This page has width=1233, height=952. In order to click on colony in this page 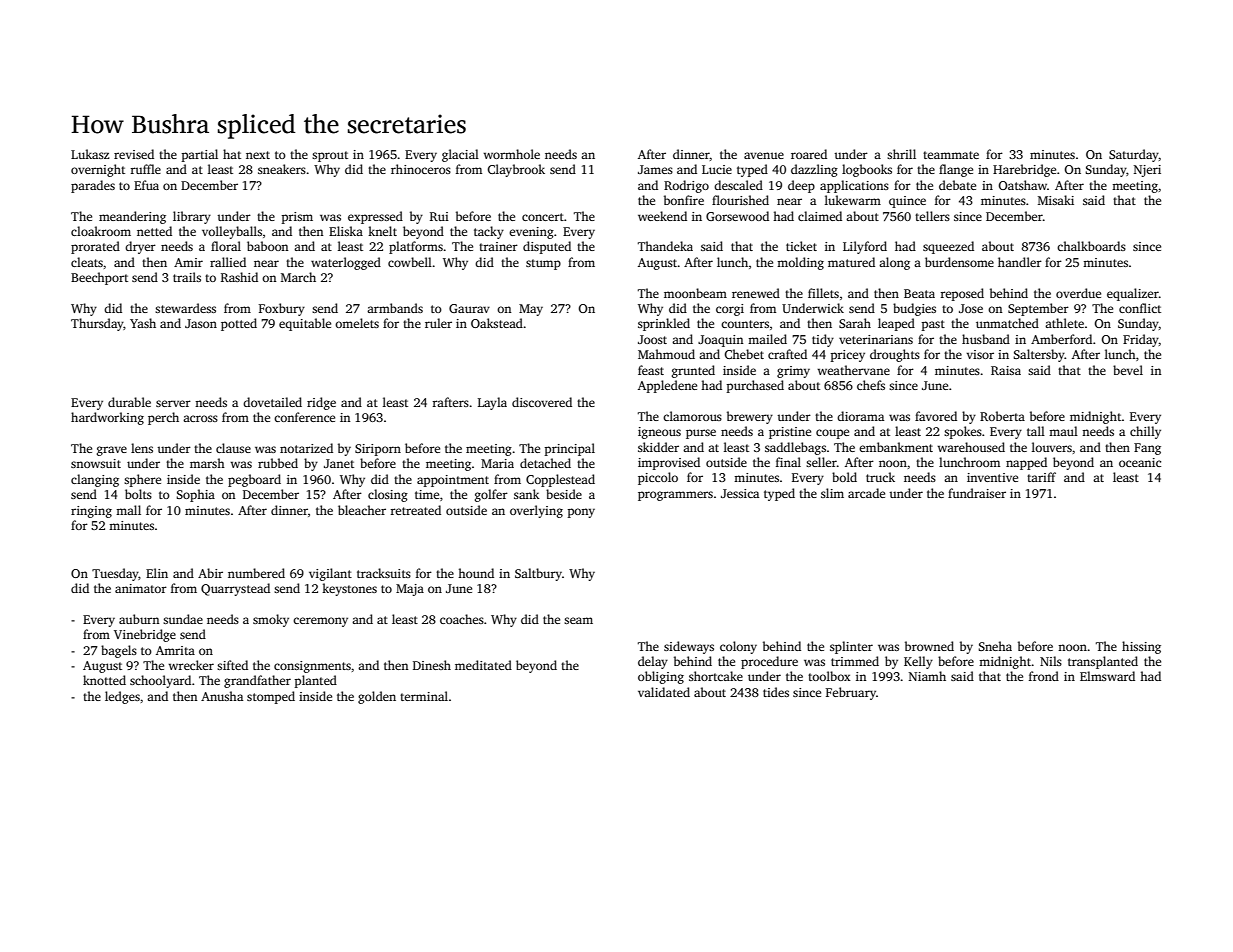, I will do `click(738, 647)`.
